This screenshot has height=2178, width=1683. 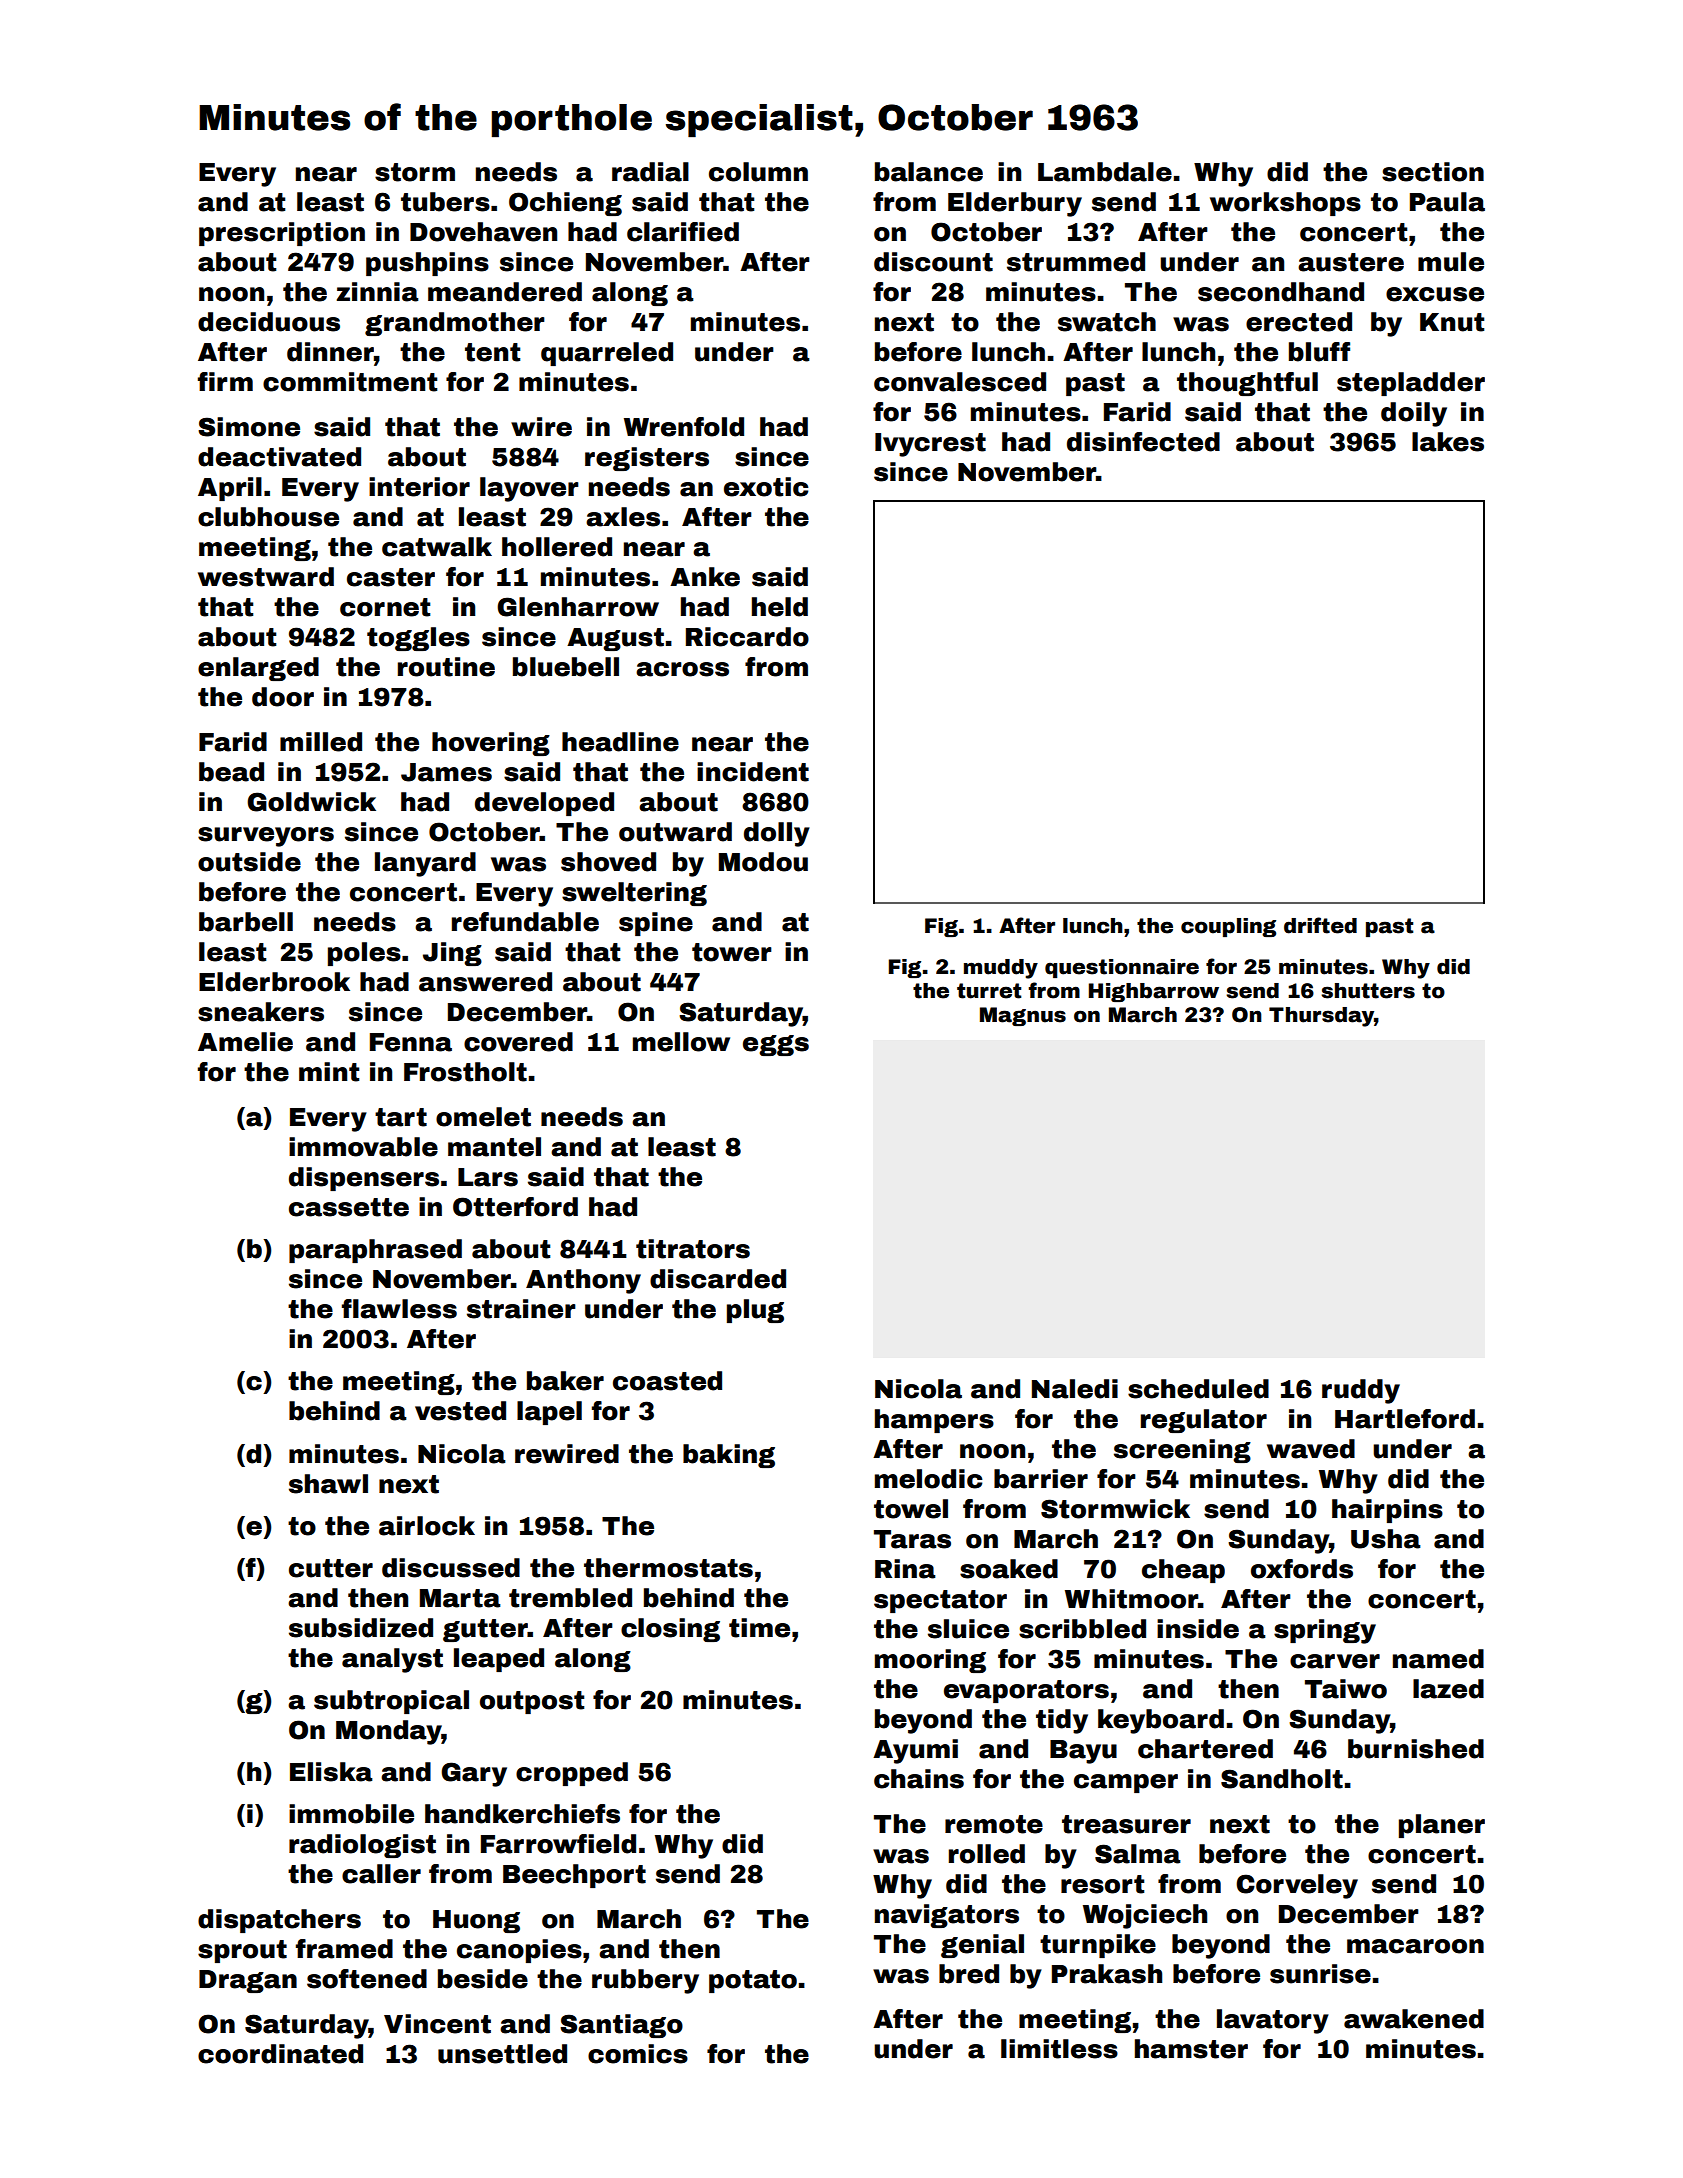 I want to click on thermostats, so click(x=668, y=1568).
